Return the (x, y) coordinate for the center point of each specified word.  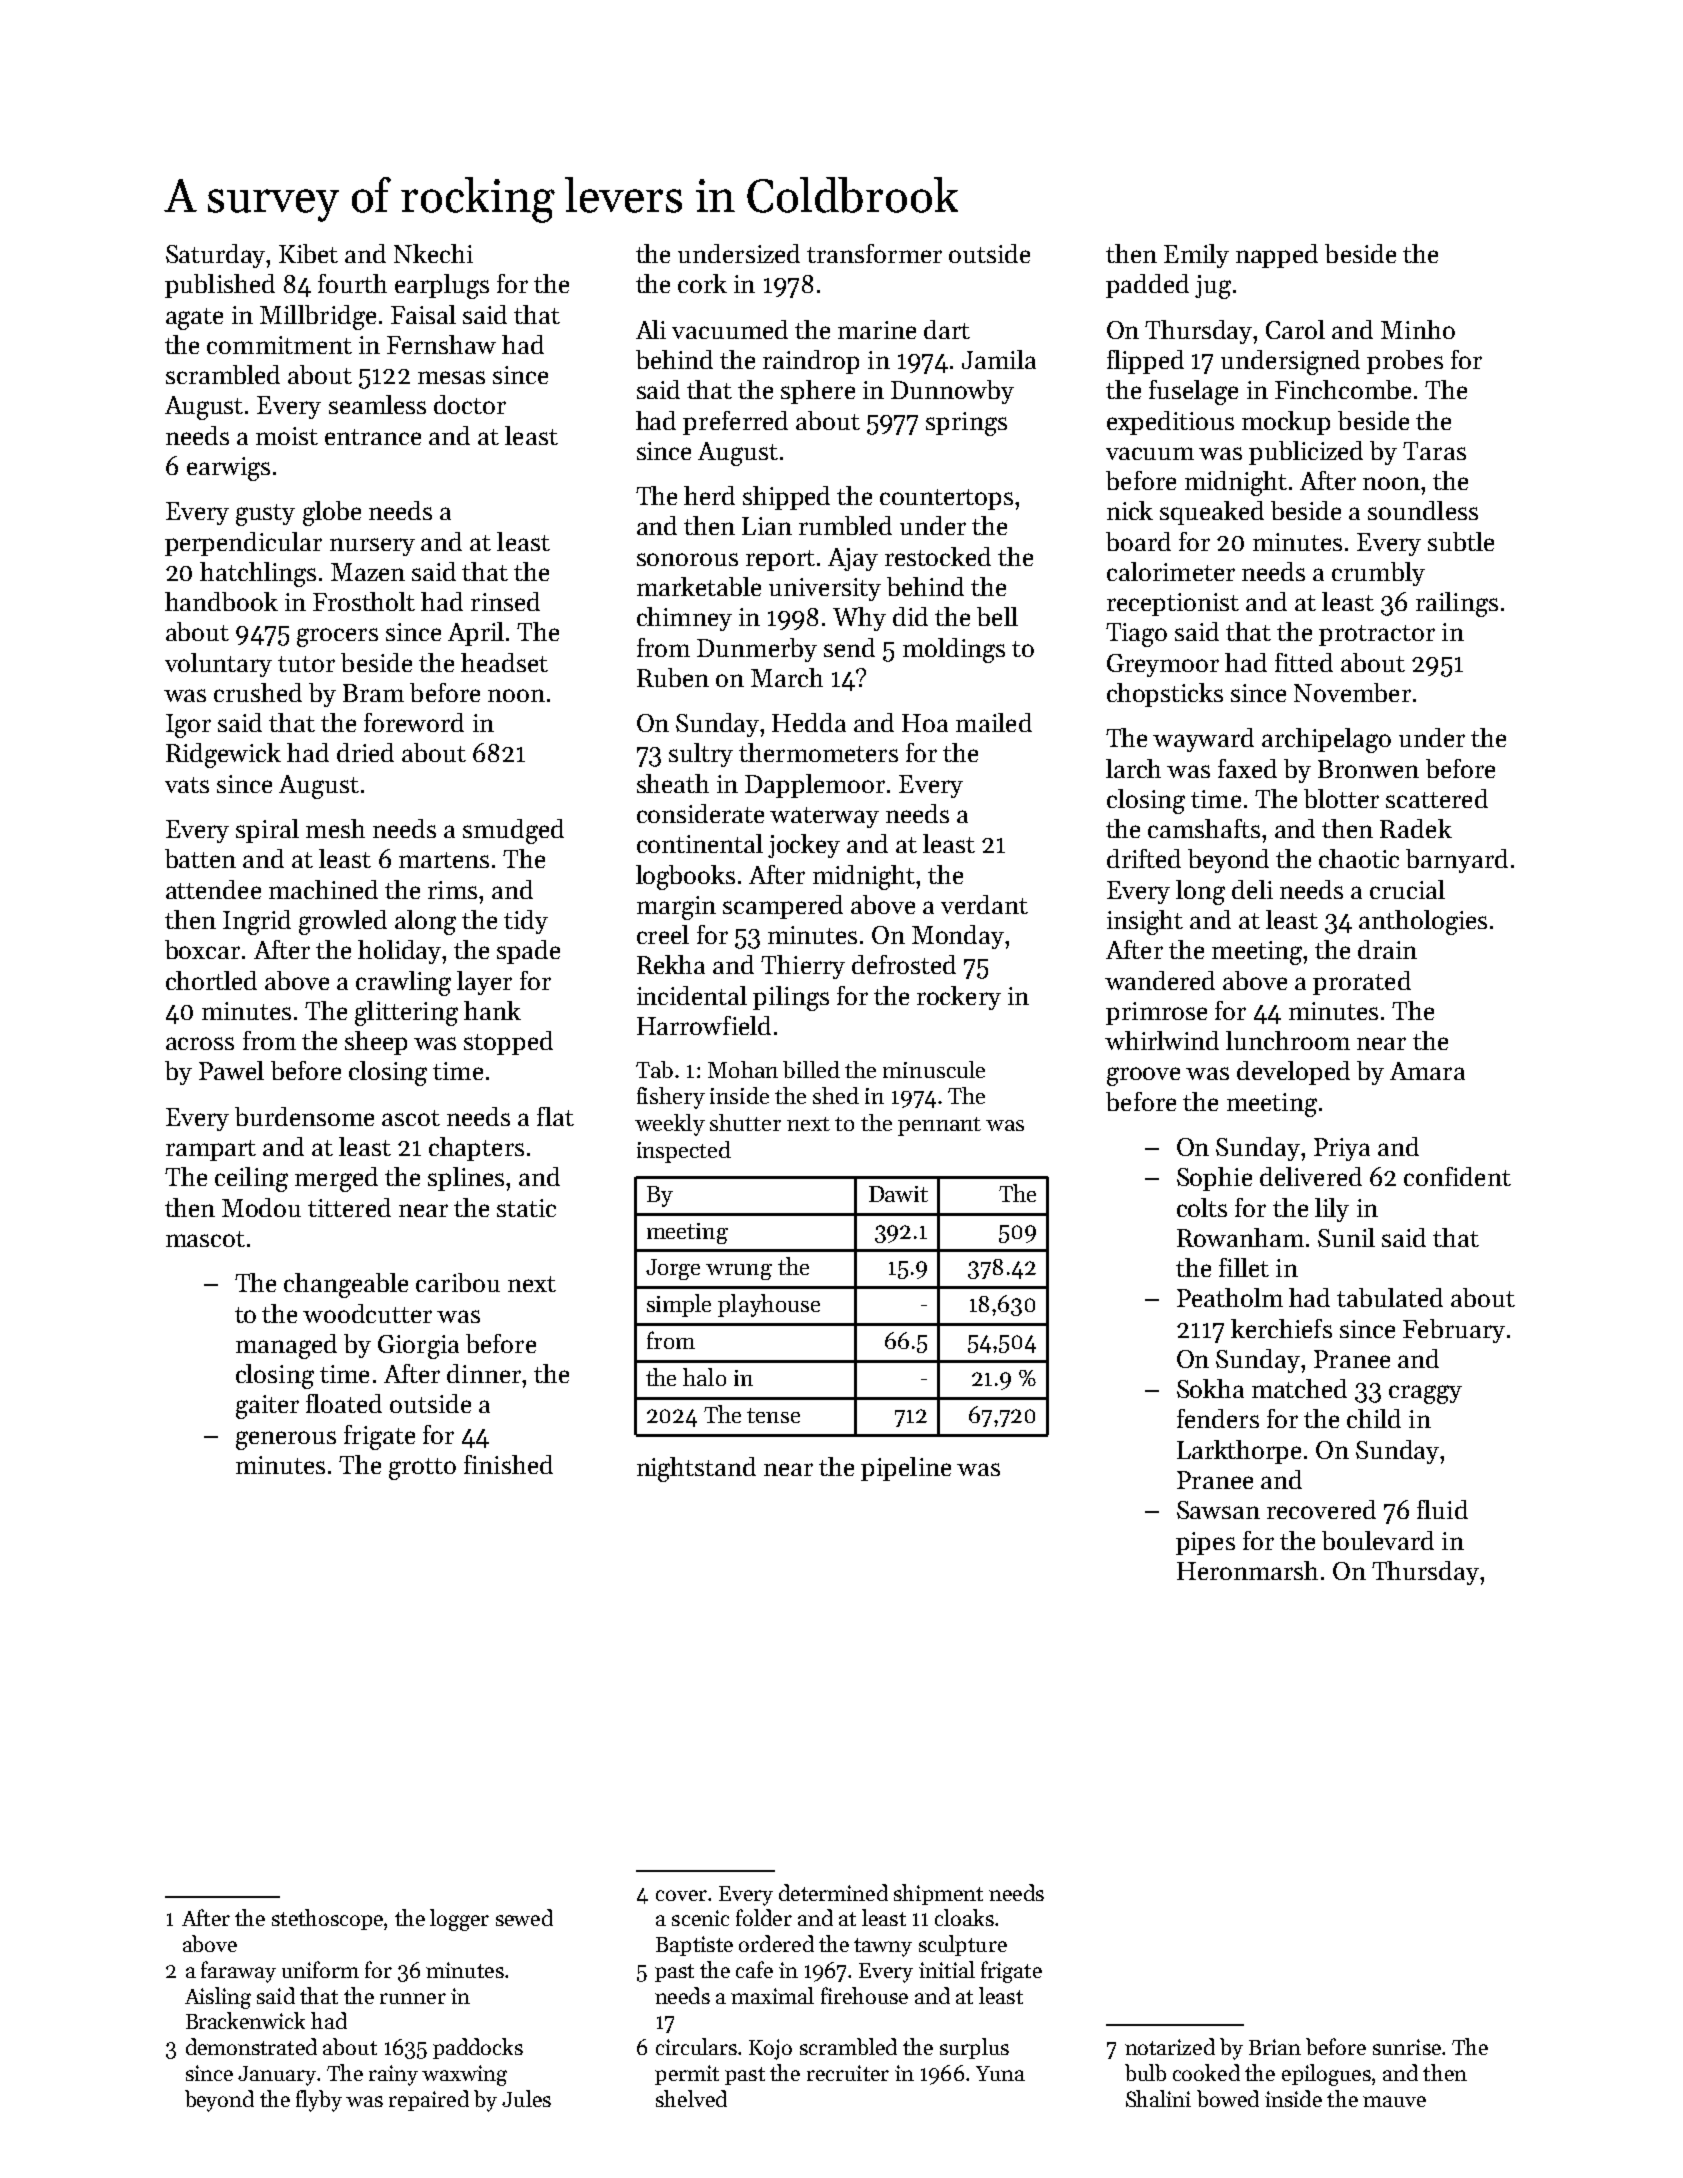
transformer (874, 253)
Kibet (308, 253)
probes (1405, 362)
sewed (524, 1917)
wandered (1160, 980)
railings (1457, 604)
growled (343, 922)
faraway (238, 1972)
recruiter (848, 2073)
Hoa (925, 723)
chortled (211, 980)
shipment (938, 1894)
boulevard (1378, 1540)
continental (700, 843)
